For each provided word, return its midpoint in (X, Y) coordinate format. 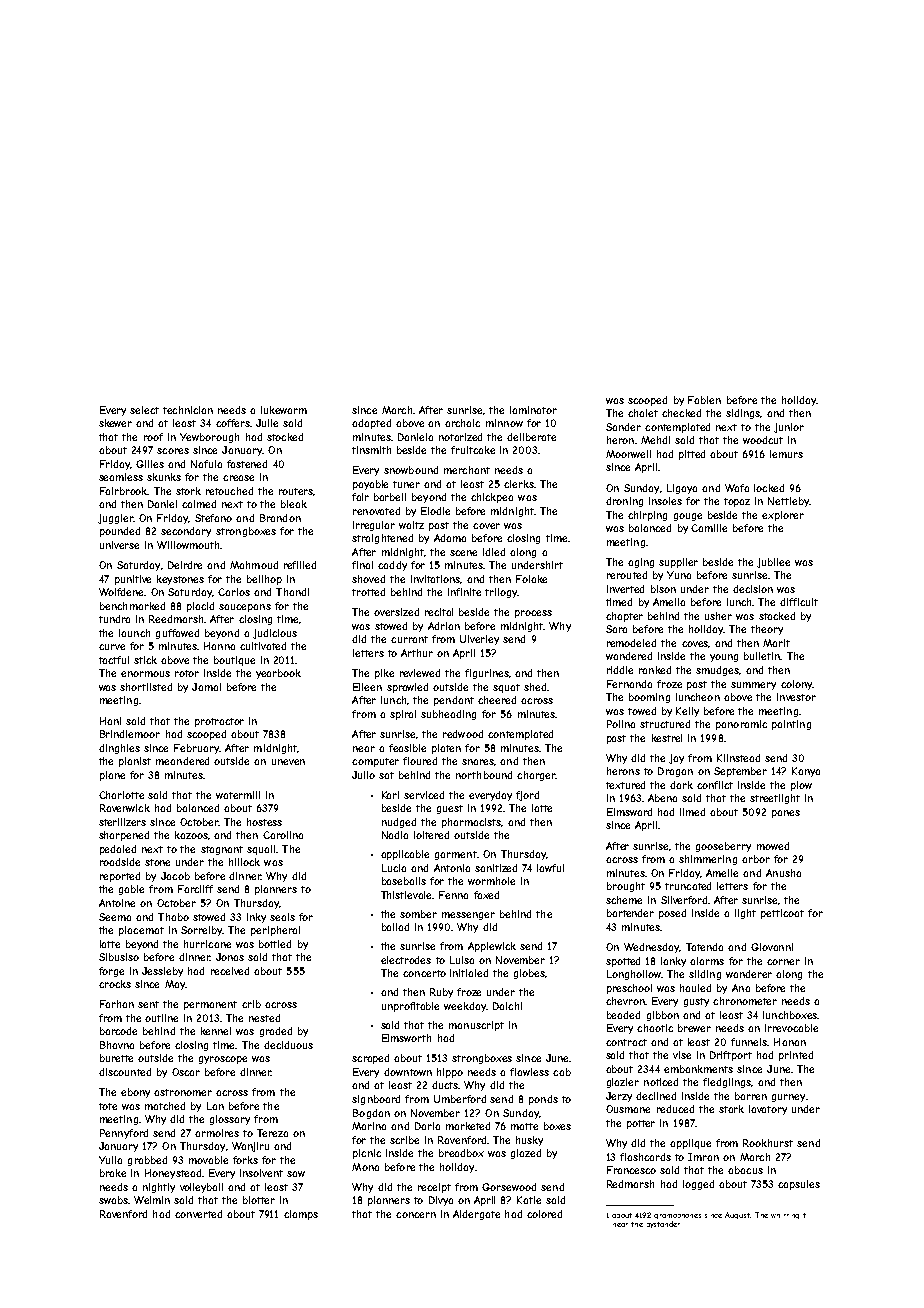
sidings (743, 414)
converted (198, 1214)
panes (786, 814)
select (144, 410)
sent (148, 1004)
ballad (395, 927)
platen (446, 749)
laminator (533, 410)
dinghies (119, 749)
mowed (773, 846)
